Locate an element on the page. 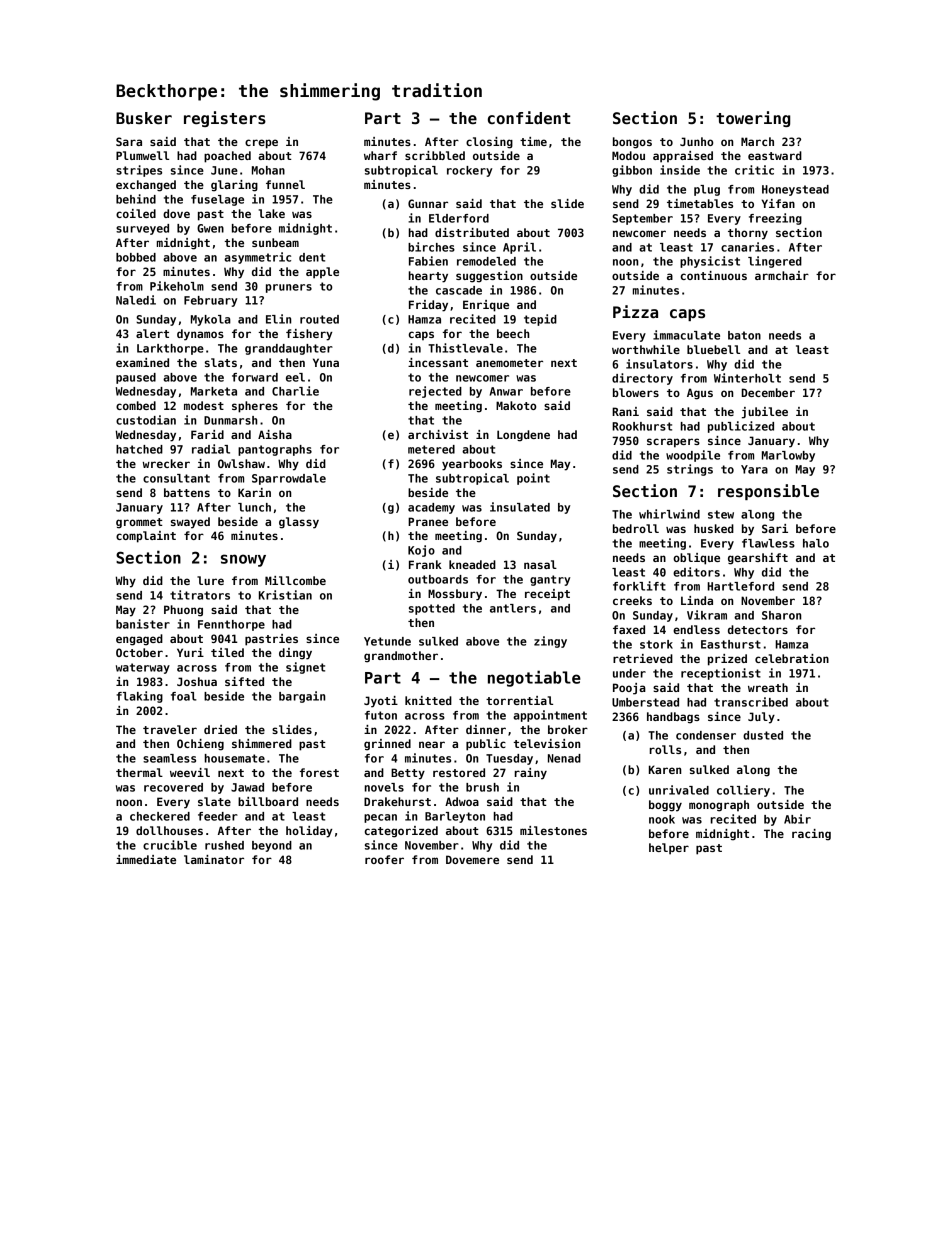 The width and height of the document is (952, 1233). Fabien is located at coordinates (428, 261).
